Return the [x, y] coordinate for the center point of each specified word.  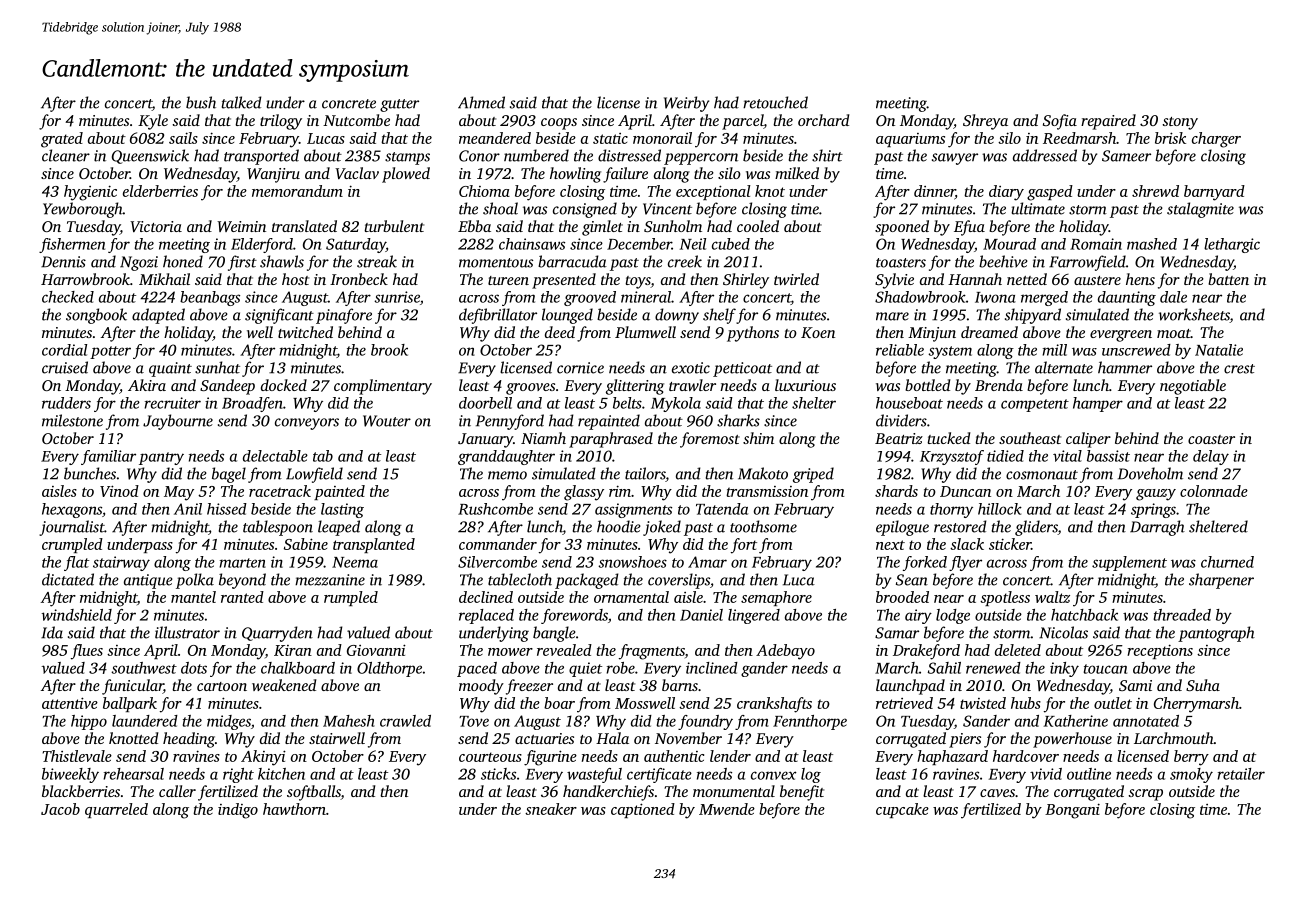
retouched [775, 102]
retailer [1241, 774]
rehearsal [133, 774]
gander [764, 669]
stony [1180, 123]
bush [201, 102]
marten [242, 563]
